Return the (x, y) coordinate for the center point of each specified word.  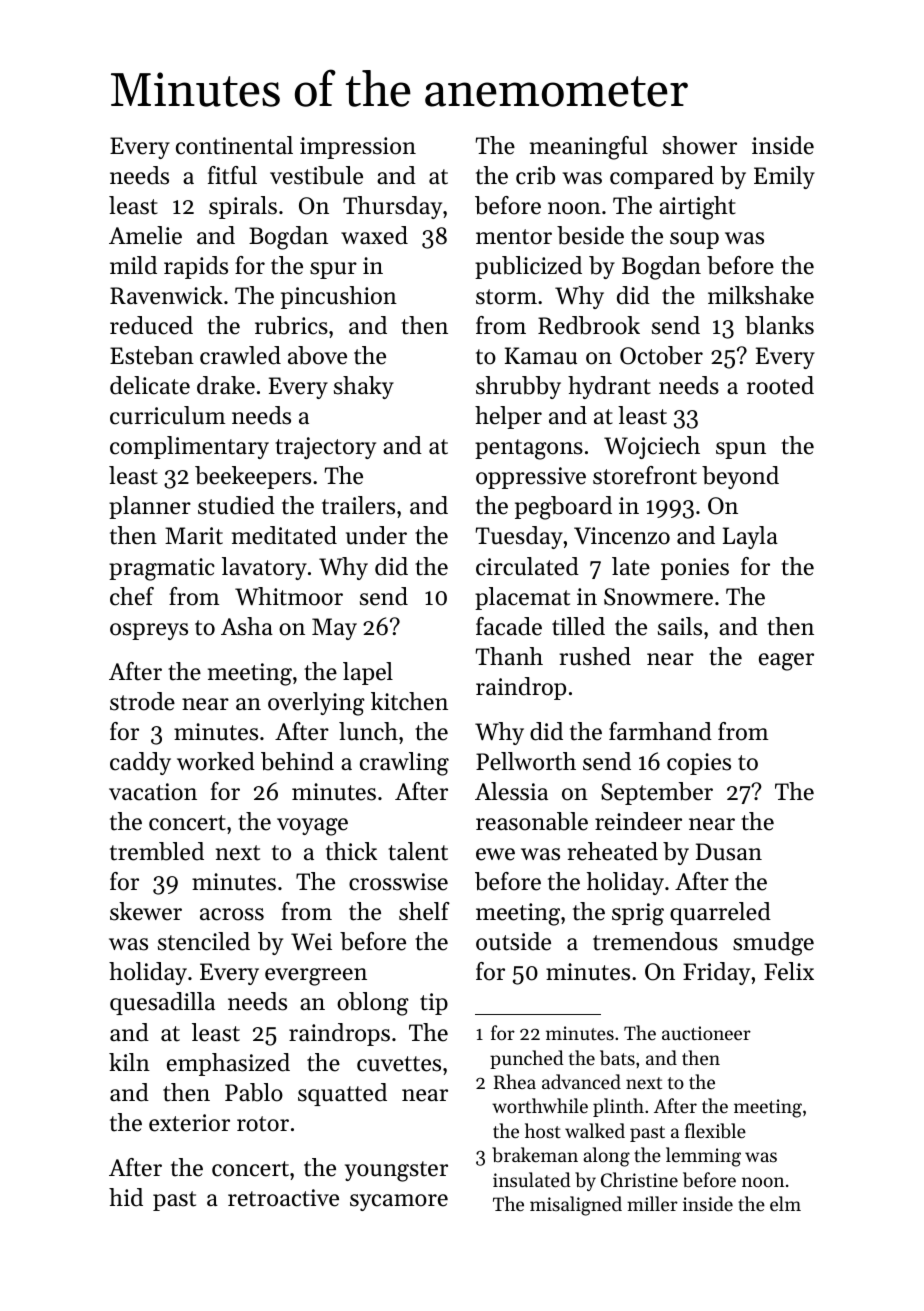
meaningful (589, 148)
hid (126, 1197)
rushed (595, 656)
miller (652, 1203)
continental (234, 145)
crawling (404, 764)
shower (700, 145)
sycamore (399, 1202)
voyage (312, 827)
